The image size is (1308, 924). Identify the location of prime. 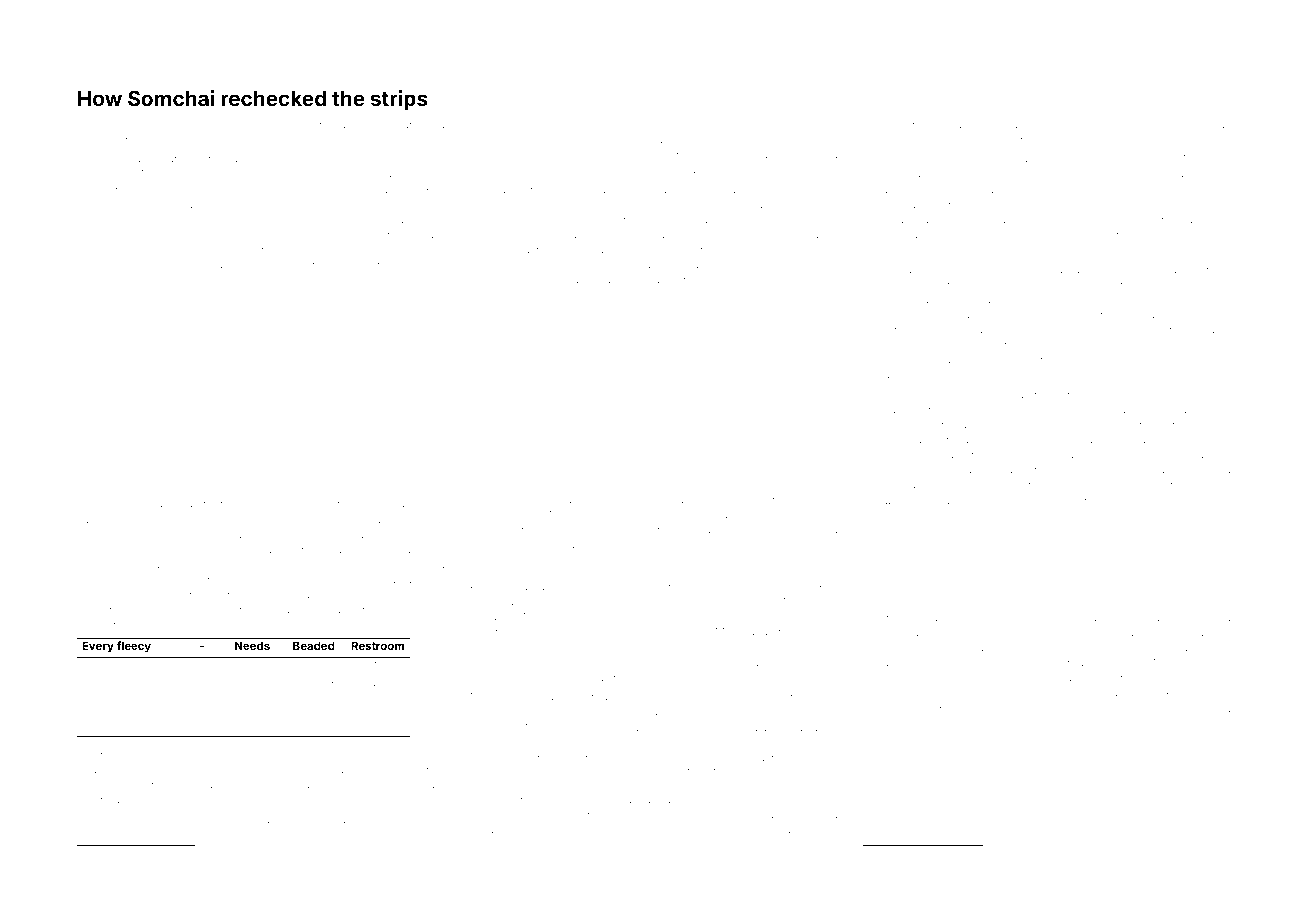
(202, 688).
